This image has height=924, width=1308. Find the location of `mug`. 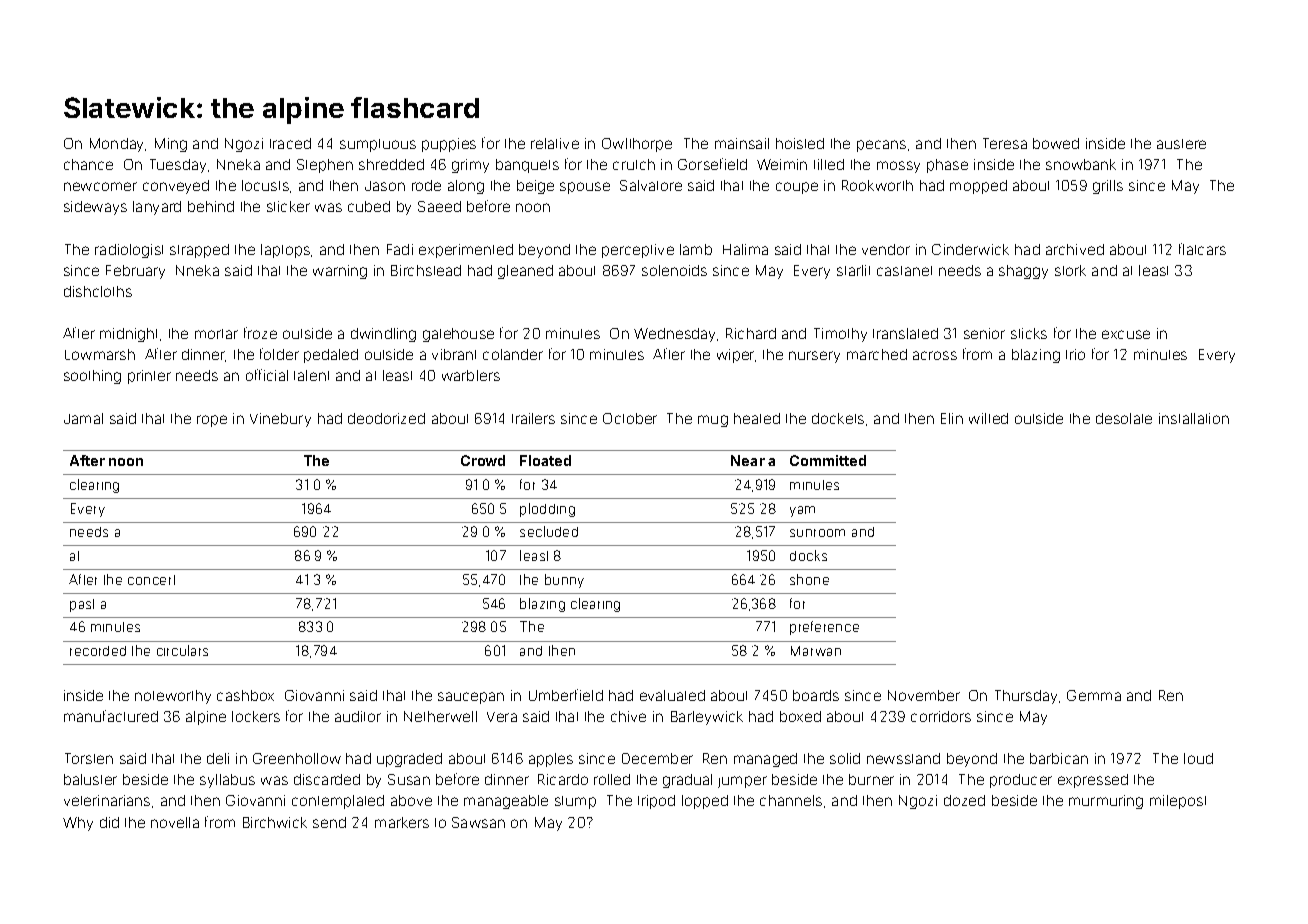

mug is located at coordinates (713, 421).
